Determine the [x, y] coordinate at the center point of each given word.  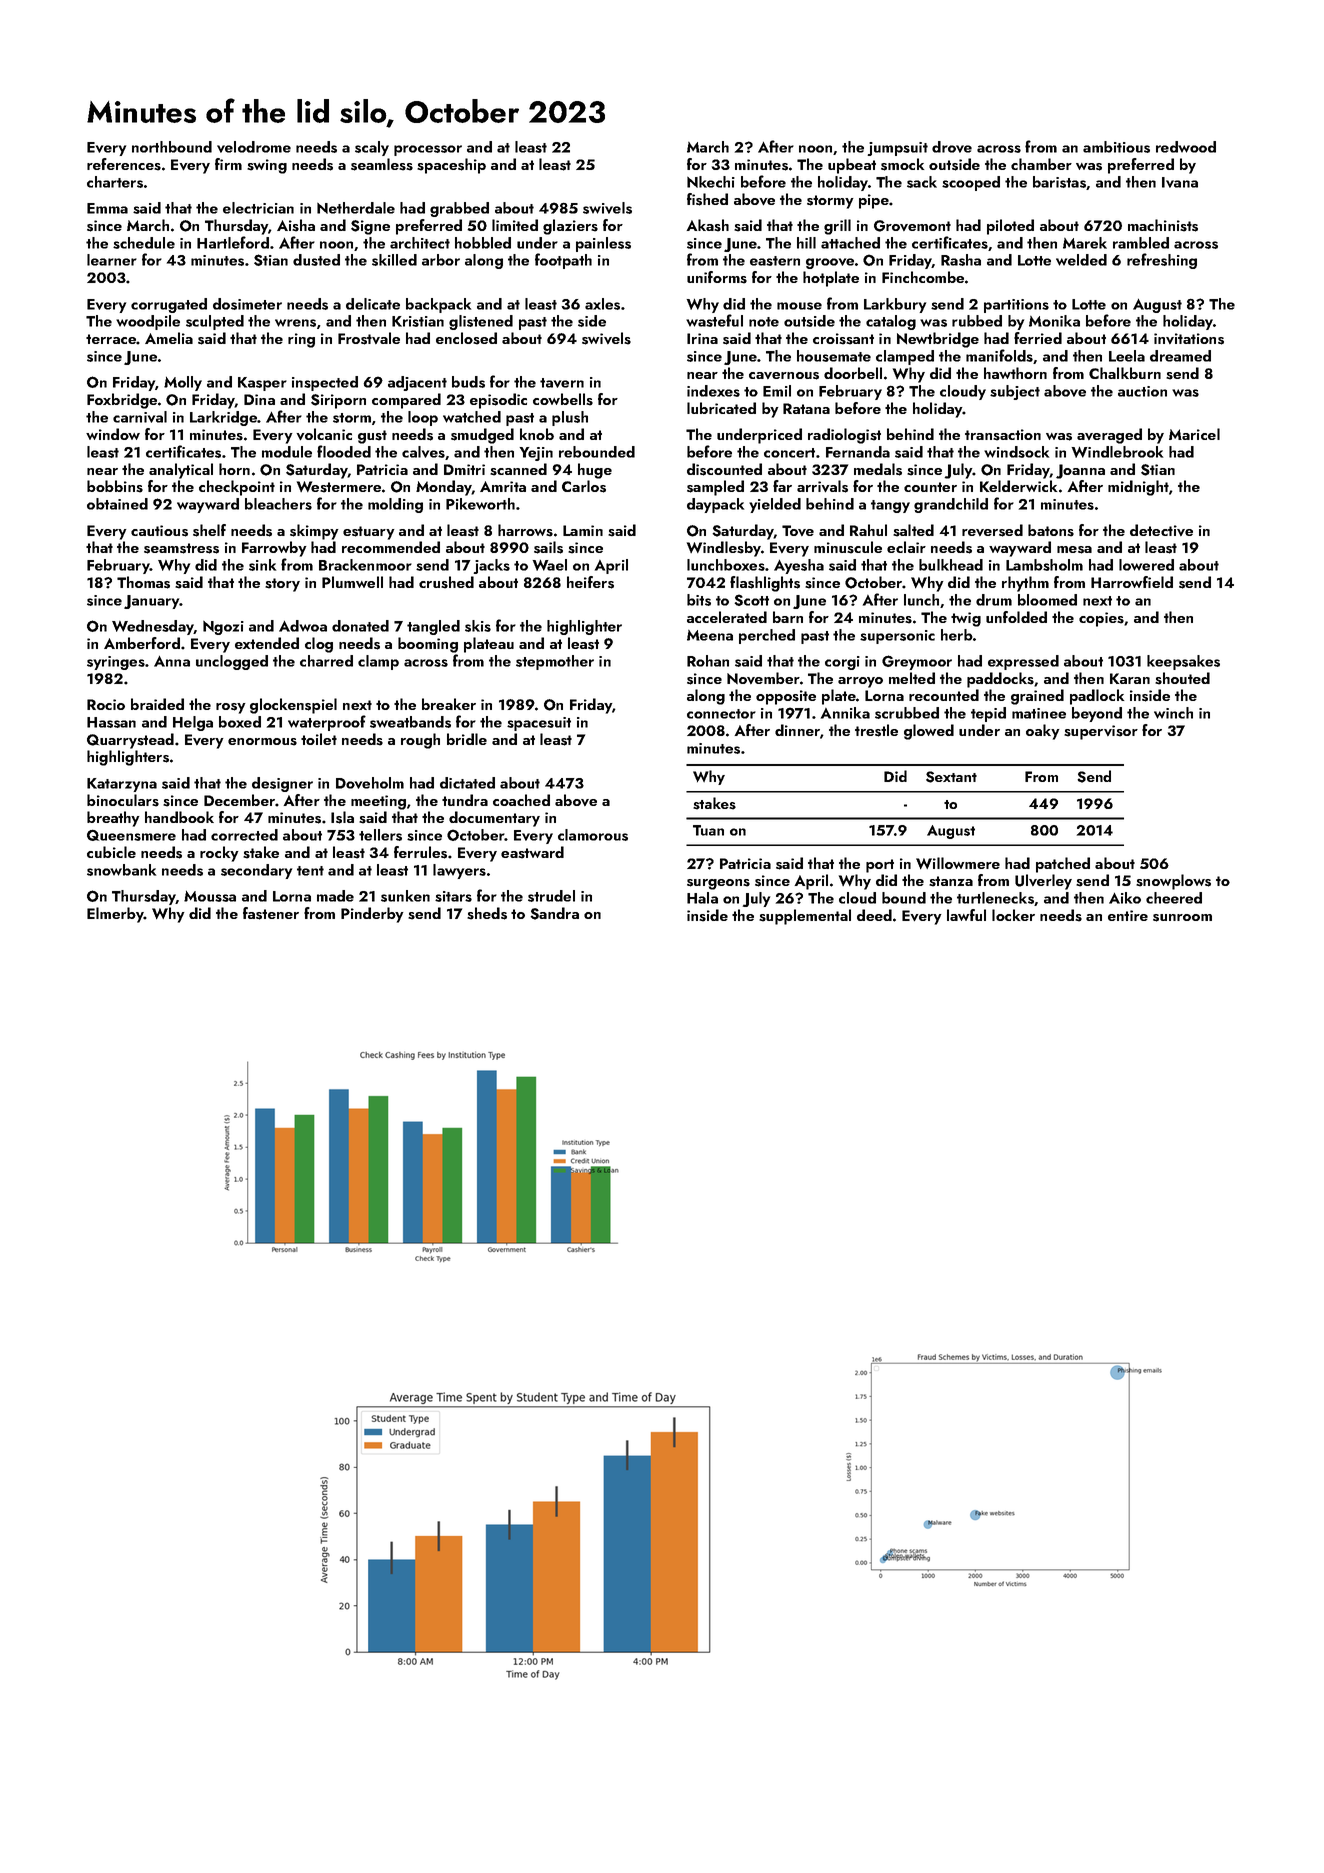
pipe [874, 201]
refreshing [1162, 261]
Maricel [1194, 434]
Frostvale [369, 338]
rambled [1141, 243]
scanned [518, 469]
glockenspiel [293, 706]
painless [603, 244]
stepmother [555, 662]
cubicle [111, 852]
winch [1173, 713]
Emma [107, 208]
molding [395, 505]
